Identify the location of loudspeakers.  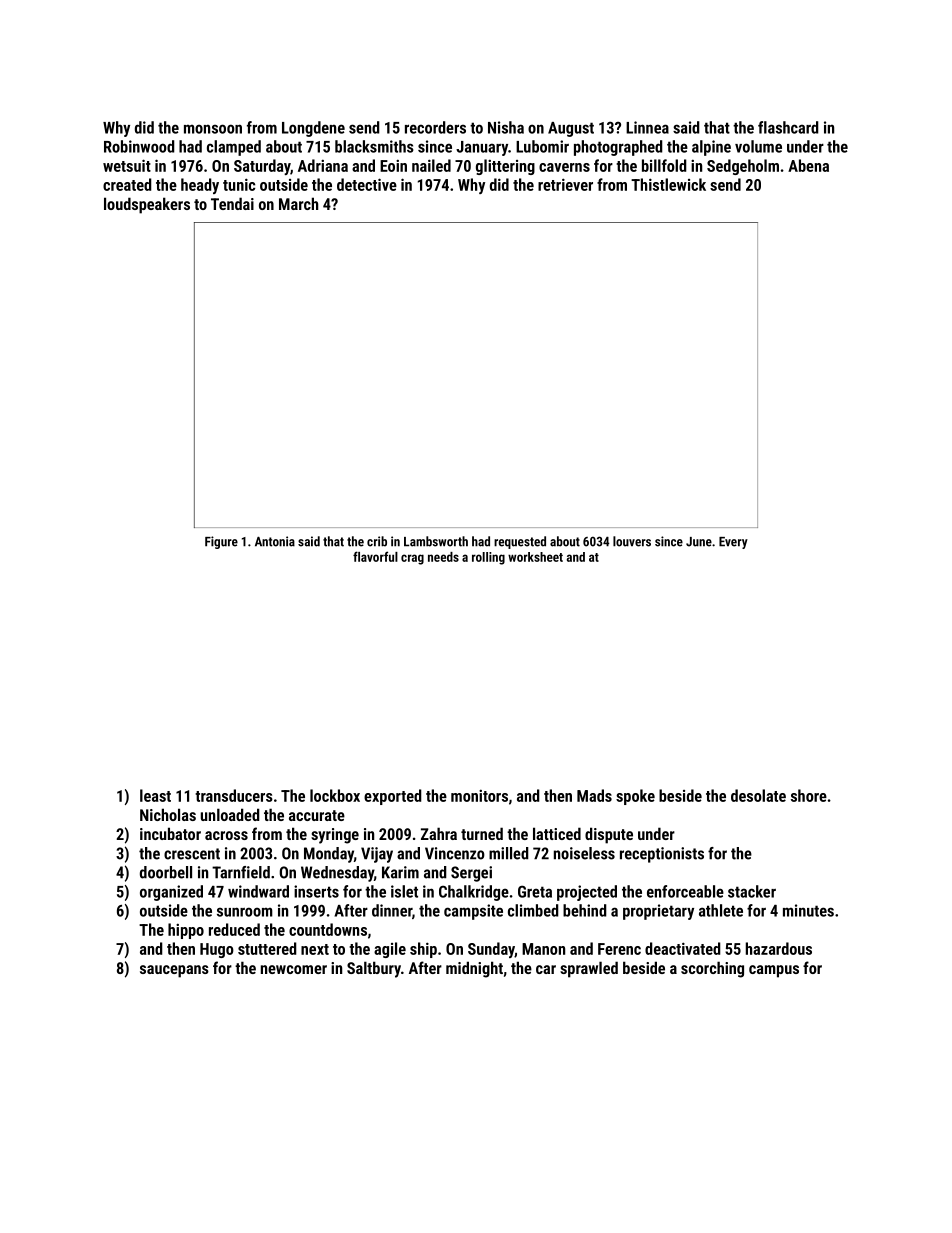
(147, 205).
